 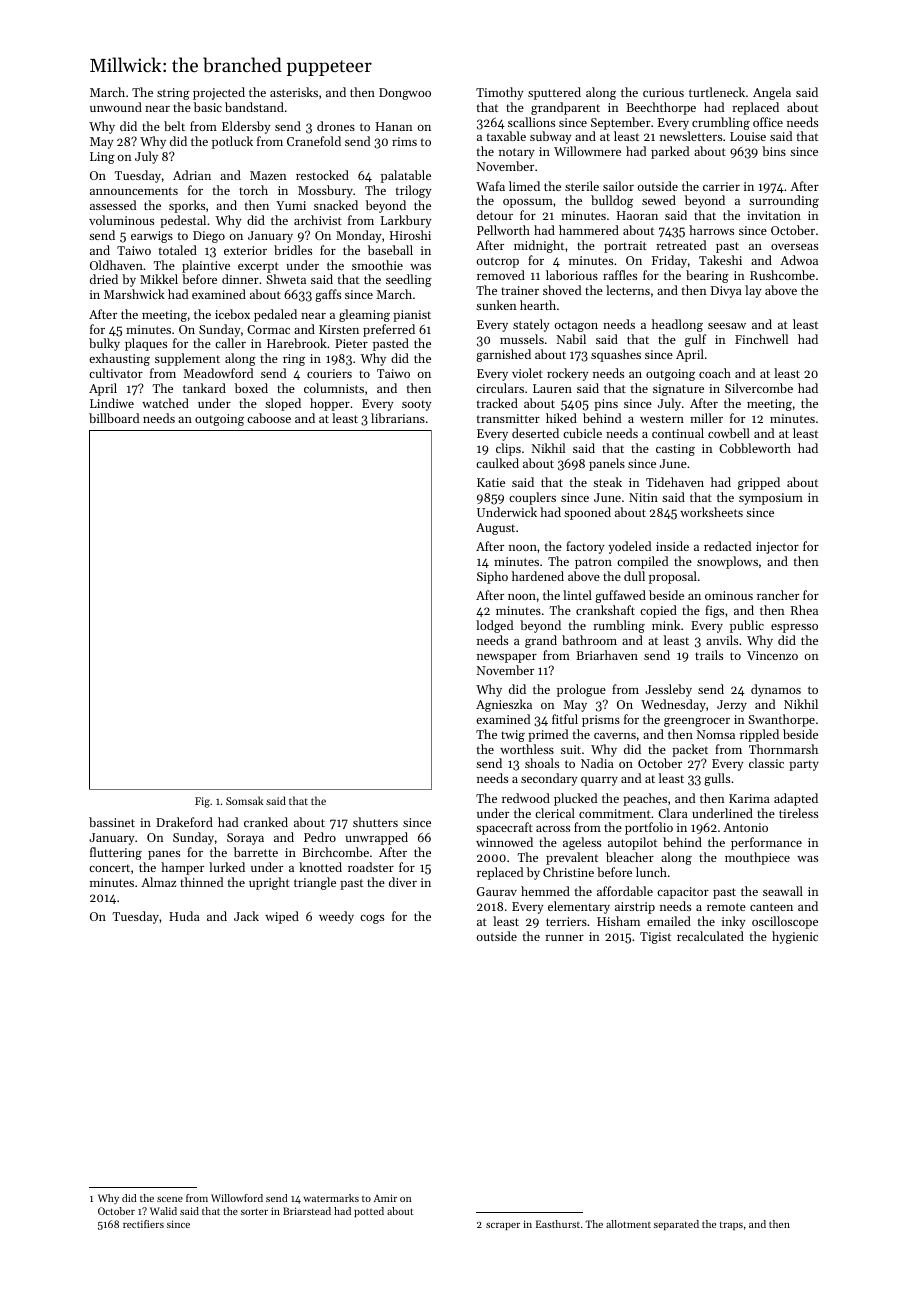 I want to click on unwound, so click(x=116, y=107).
